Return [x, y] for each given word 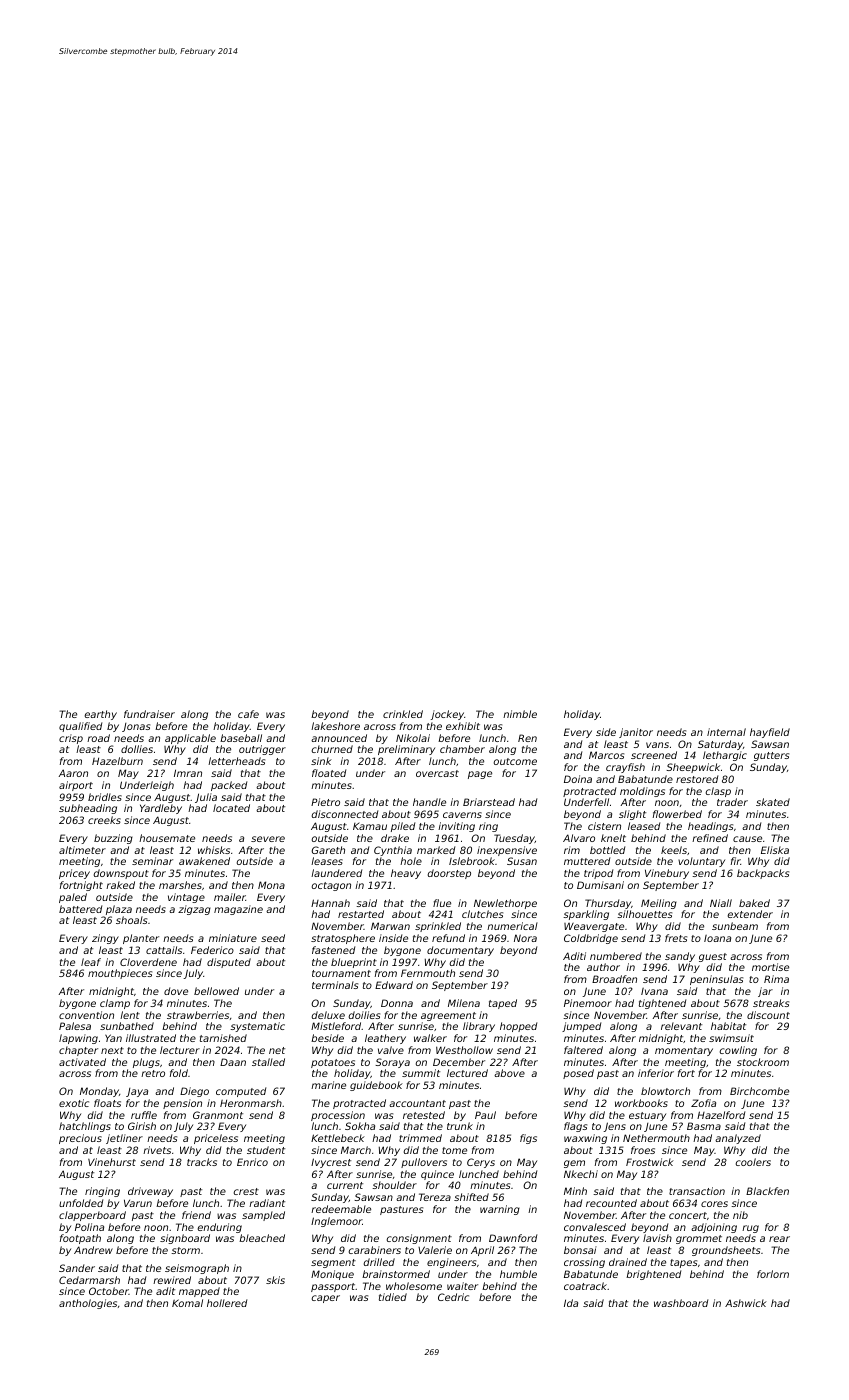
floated [329, 773]
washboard [681, 1303]
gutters [771, 756]
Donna [397, 1003]
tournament [341, 973]
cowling [738, 1051]
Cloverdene [148, 962]
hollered [227, 1303]
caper [326, 1299]
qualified [80, 727]
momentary [684, 1051]
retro [153, 1073]
